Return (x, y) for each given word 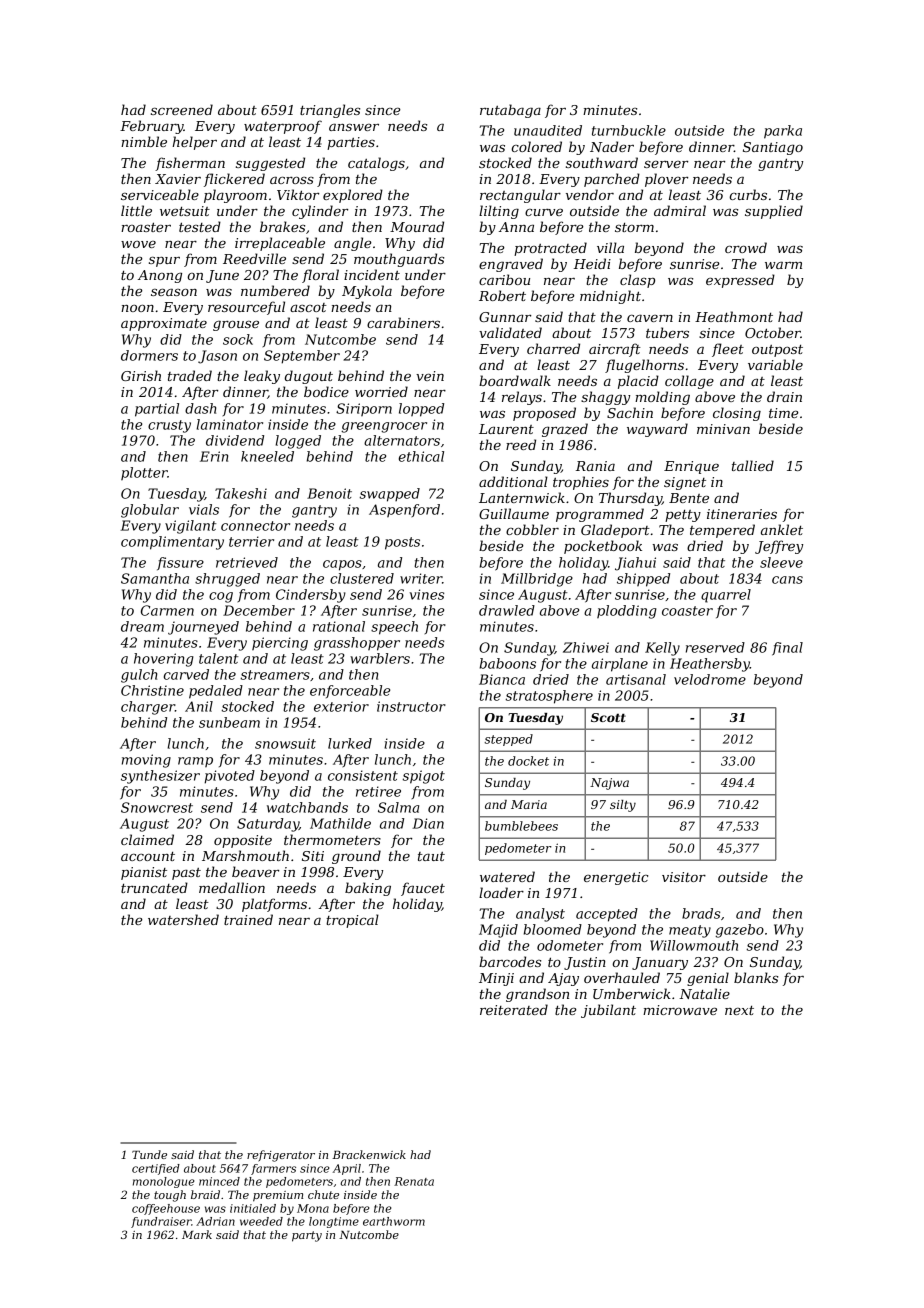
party (307, 1236)
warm (783, 265)
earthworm (394, 1221)
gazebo (739, 931)
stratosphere (549, 697)
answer (354, 127)
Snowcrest (157, 807)
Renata (414, 1181)
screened (182, 109)
